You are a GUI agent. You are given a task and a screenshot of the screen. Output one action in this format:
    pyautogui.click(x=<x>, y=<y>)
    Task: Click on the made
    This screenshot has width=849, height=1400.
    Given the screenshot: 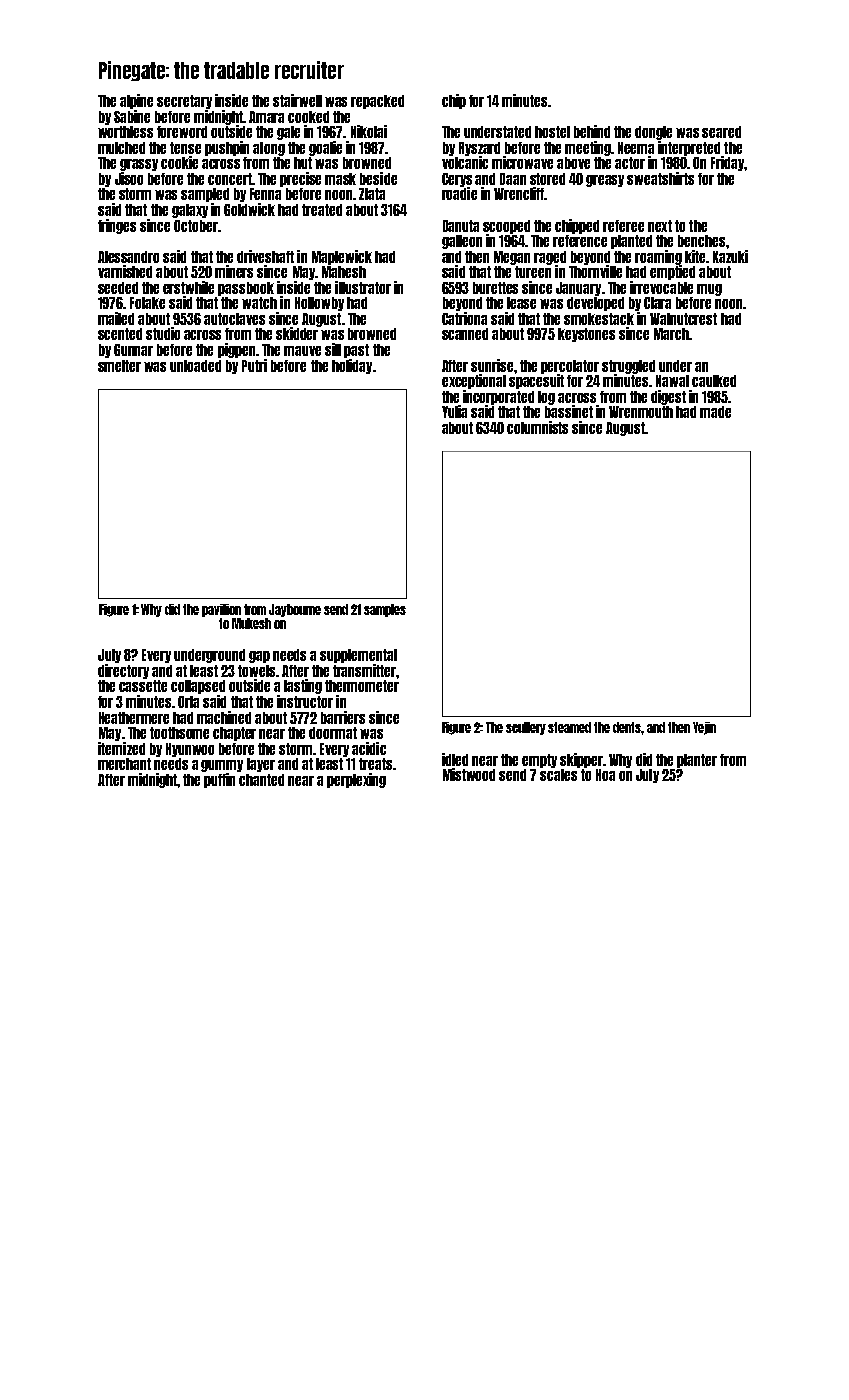 What is the action you would take?
    pyautogui.click(x=715, y=412)
